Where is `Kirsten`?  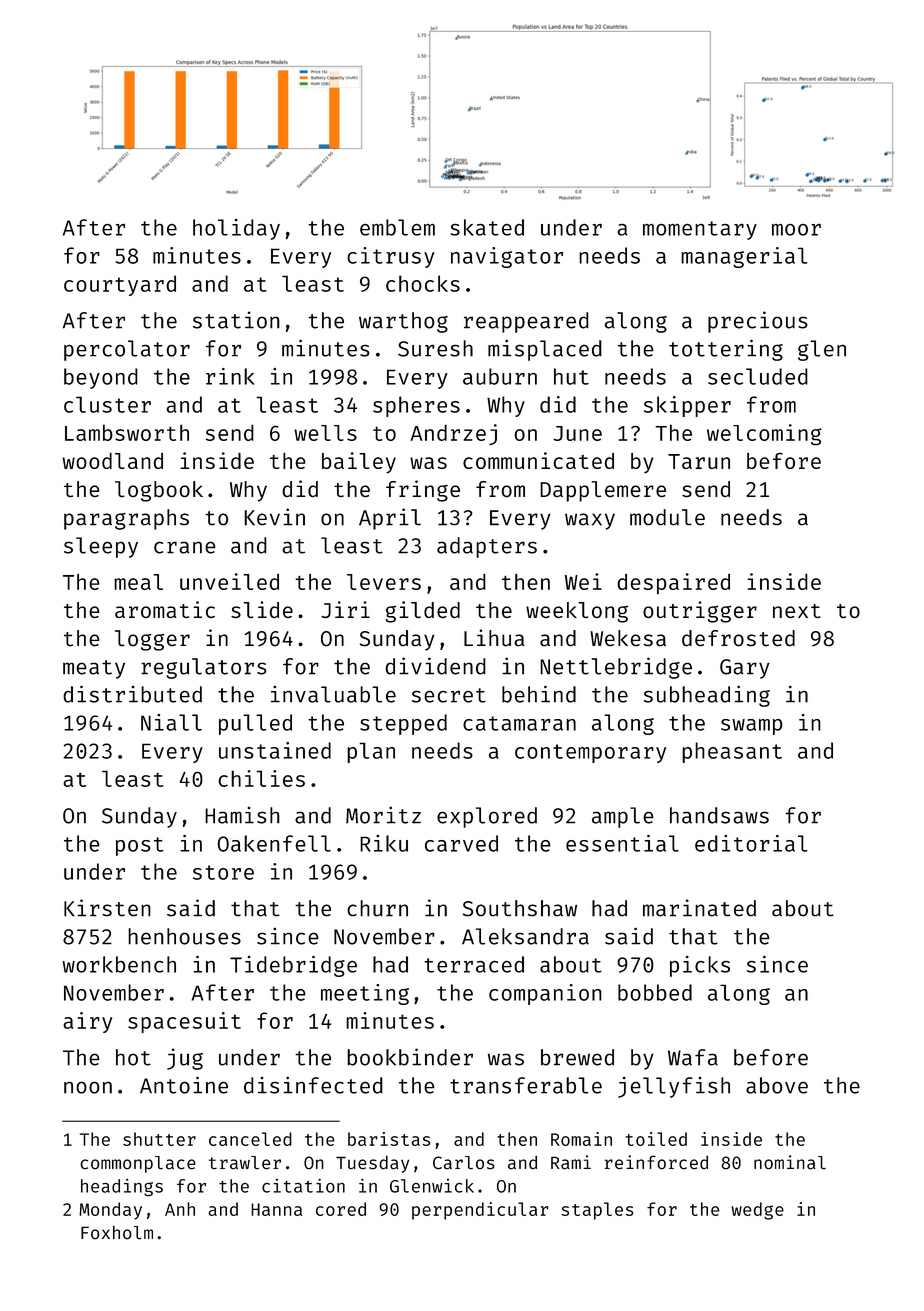
Kirsten is located at coordinates (107, 908).
